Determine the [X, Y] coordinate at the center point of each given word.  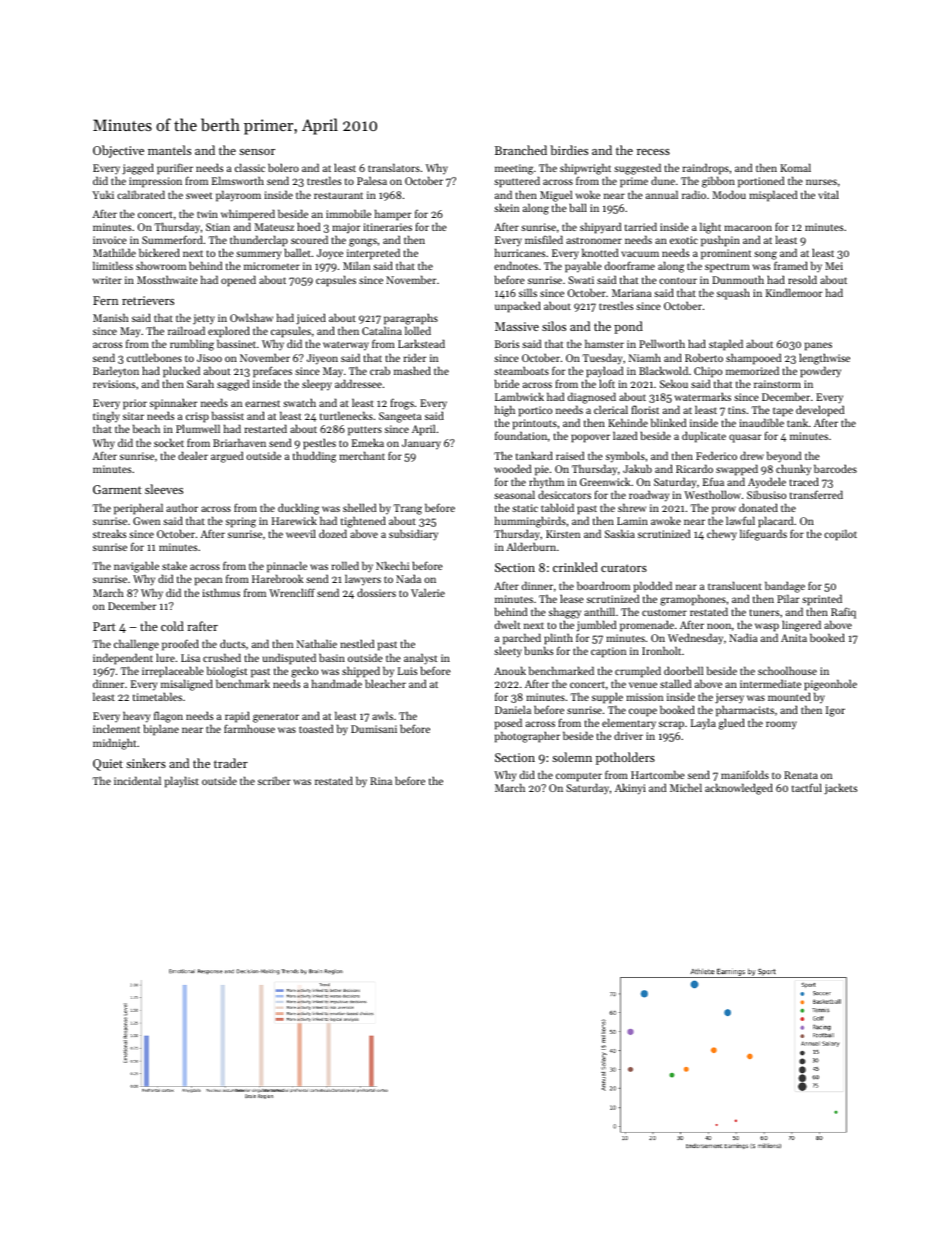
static [525, 508]
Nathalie [317, 643]
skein [506, 207]
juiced [311, 319]
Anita [794, 638]
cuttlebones [154, 357]
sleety [508, 652]
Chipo [708, 372]
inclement [116, 728]
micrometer [272, 266]
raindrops [706, 169]
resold [802, 279]
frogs [402, 404]
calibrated [141, 194]
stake [174, 565]
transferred [816, 494]
